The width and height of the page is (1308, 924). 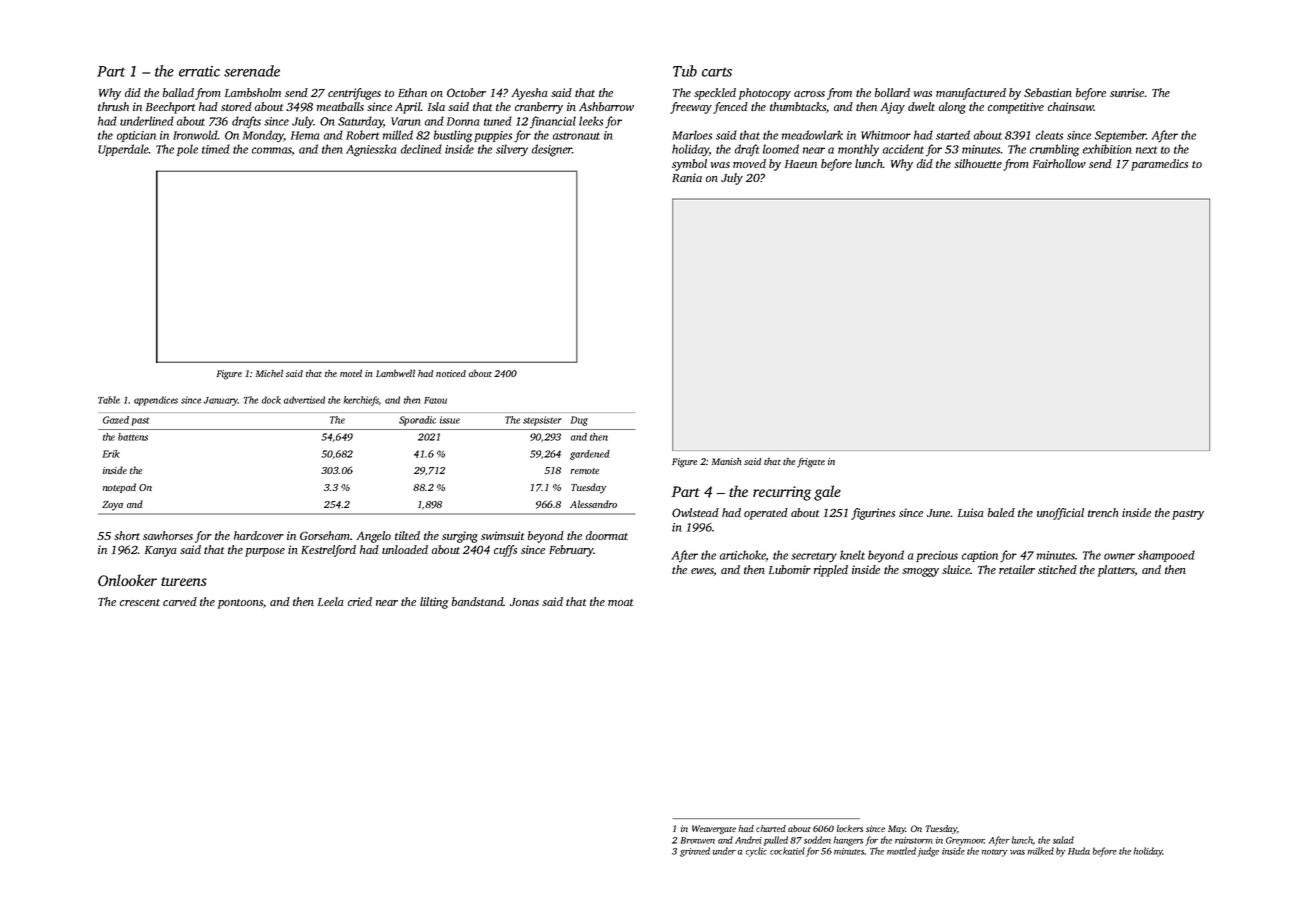 I want to click on designer, so click(x=552, y=150).
